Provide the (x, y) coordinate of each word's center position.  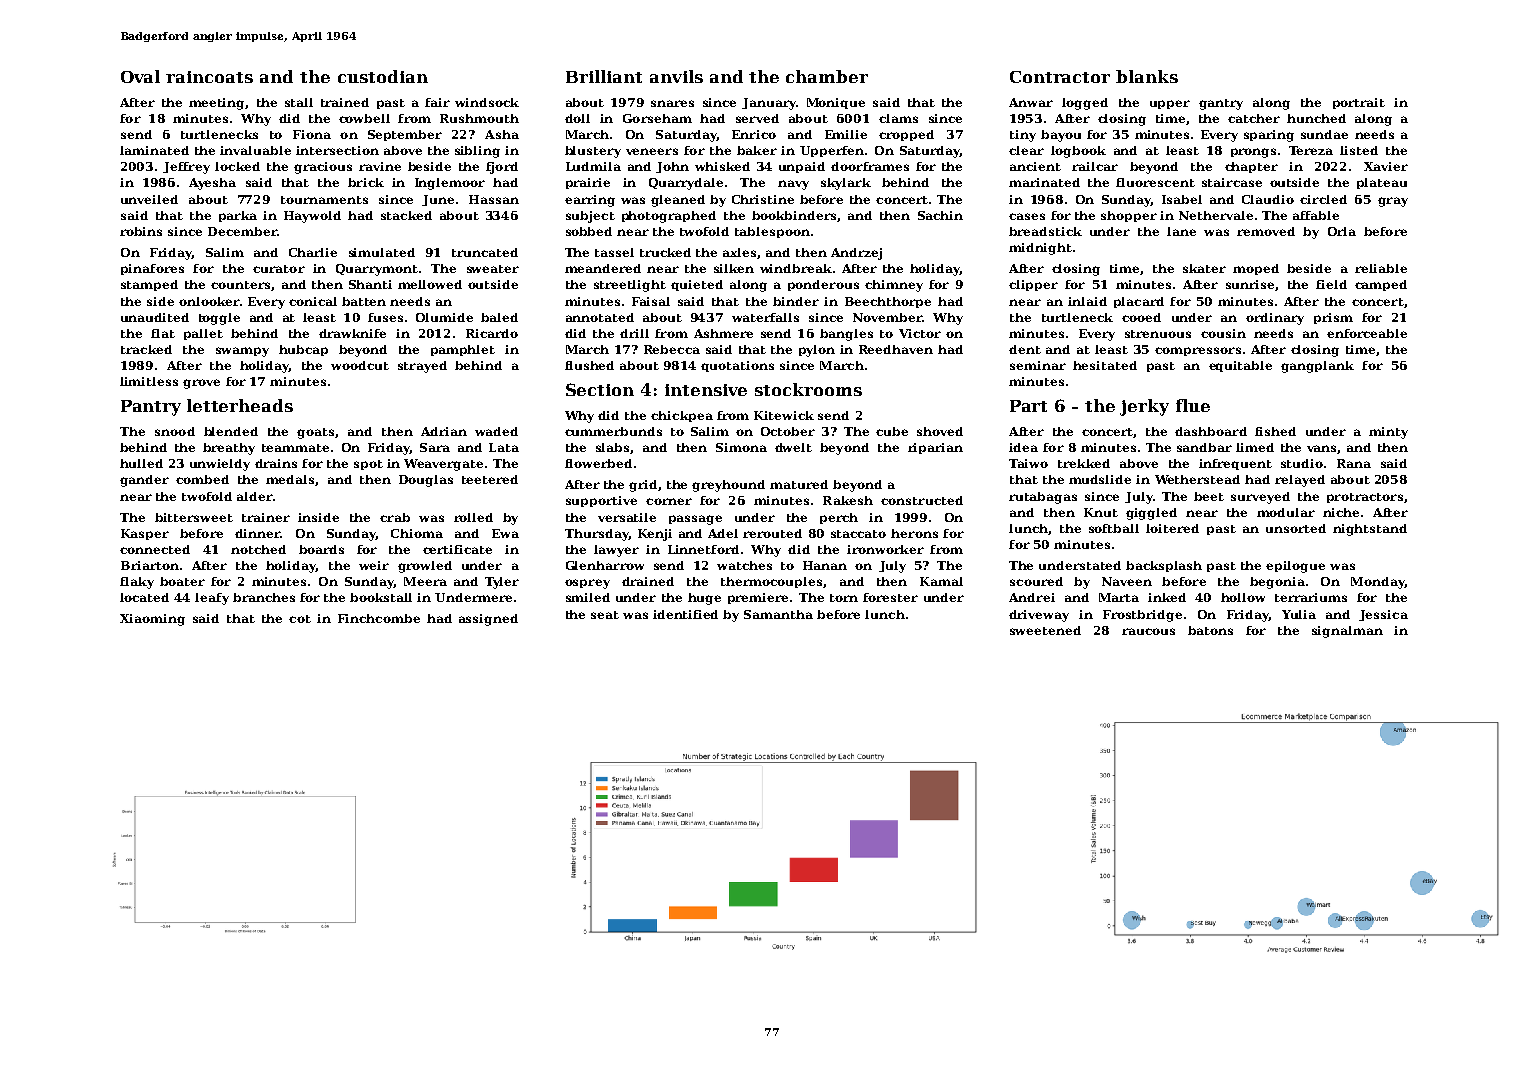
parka (238, 216)
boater (182, 581)
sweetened (1045, 630)
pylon (817, 351)
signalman (1347, 632)
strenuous (1158, 334)
